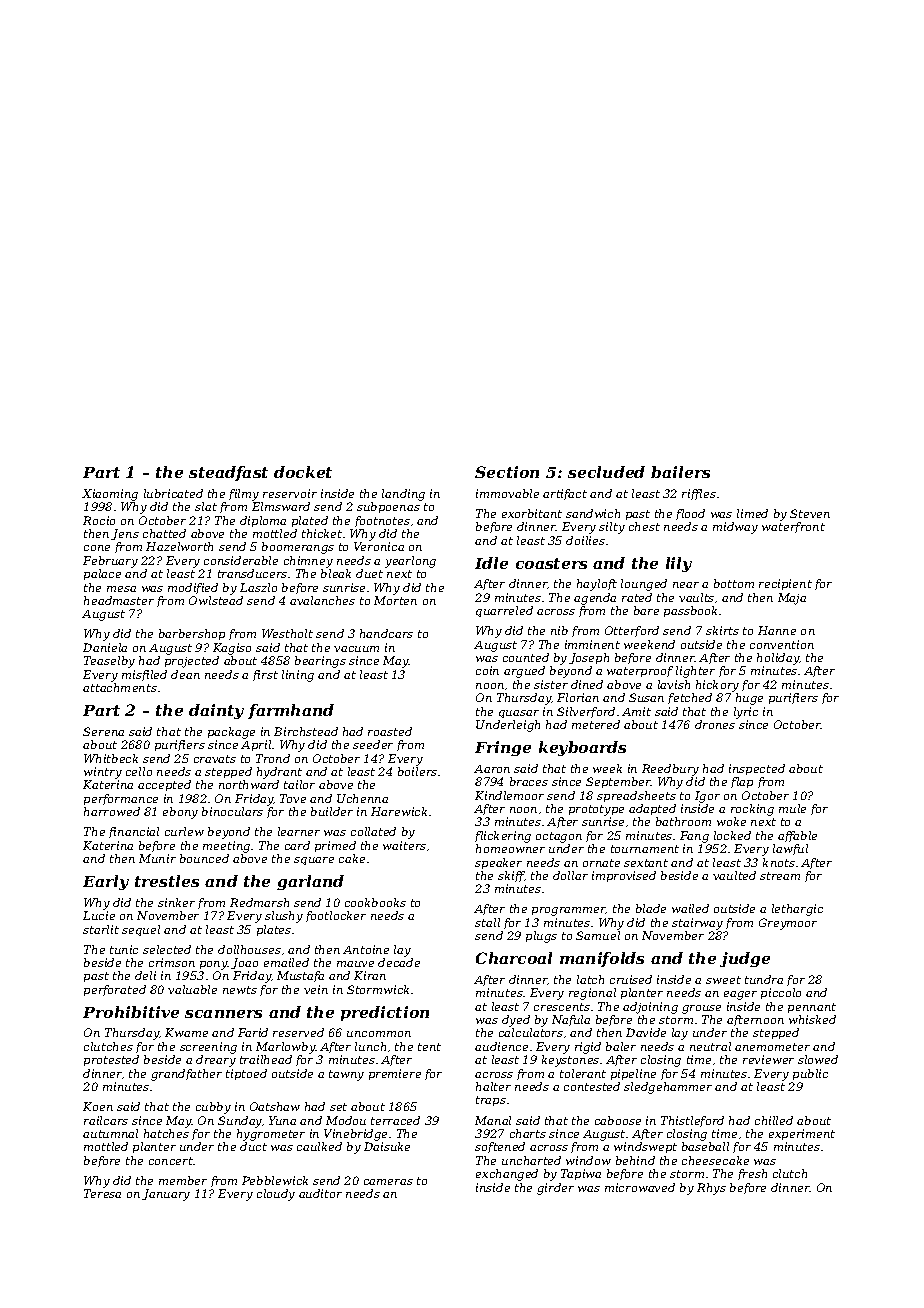 This page has height=1308, width=924. Describe the element at coordinates (379, 546) in the page. I see `Veronica` at that location.
